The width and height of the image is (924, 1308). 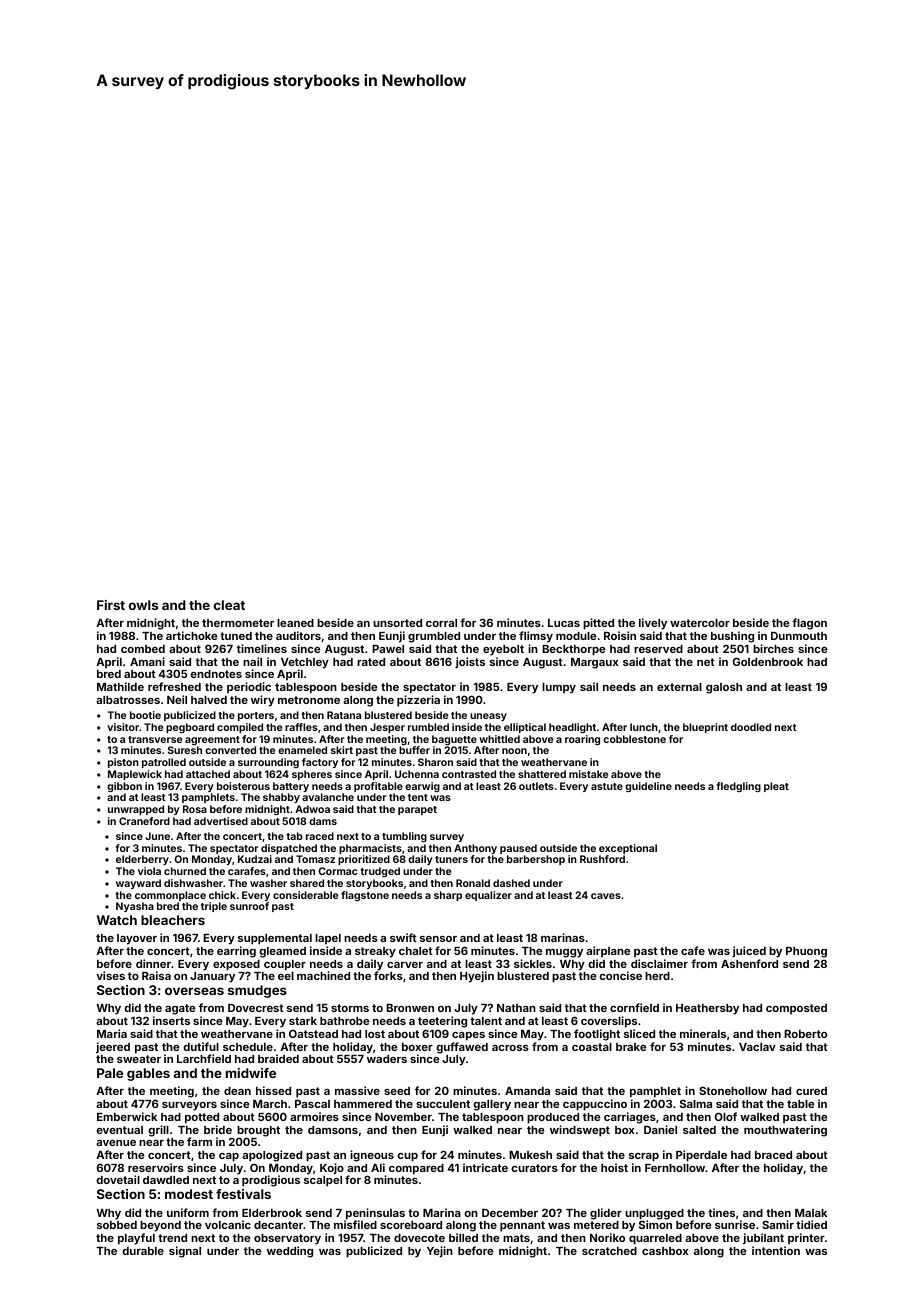 I want to click on exceptional, so click(x=628, y=849).
